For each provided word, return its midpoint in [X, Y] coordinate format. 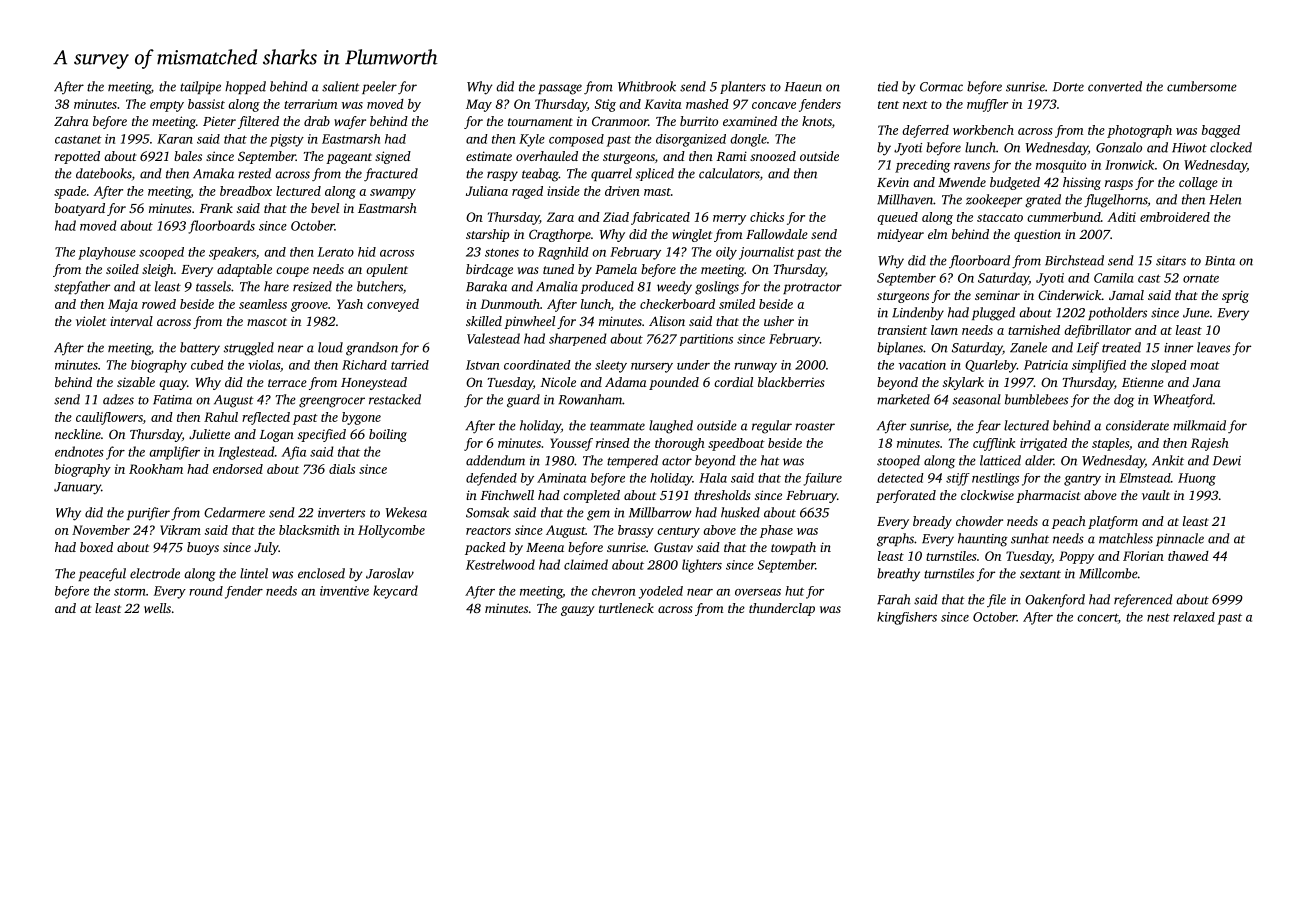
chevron [613, 591]
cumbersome [1202, 86]
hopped [245, 87]
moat [1205, 365]
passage [560, 89]
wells [157, 608]
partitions [706, 340]
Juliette [209, 434]
